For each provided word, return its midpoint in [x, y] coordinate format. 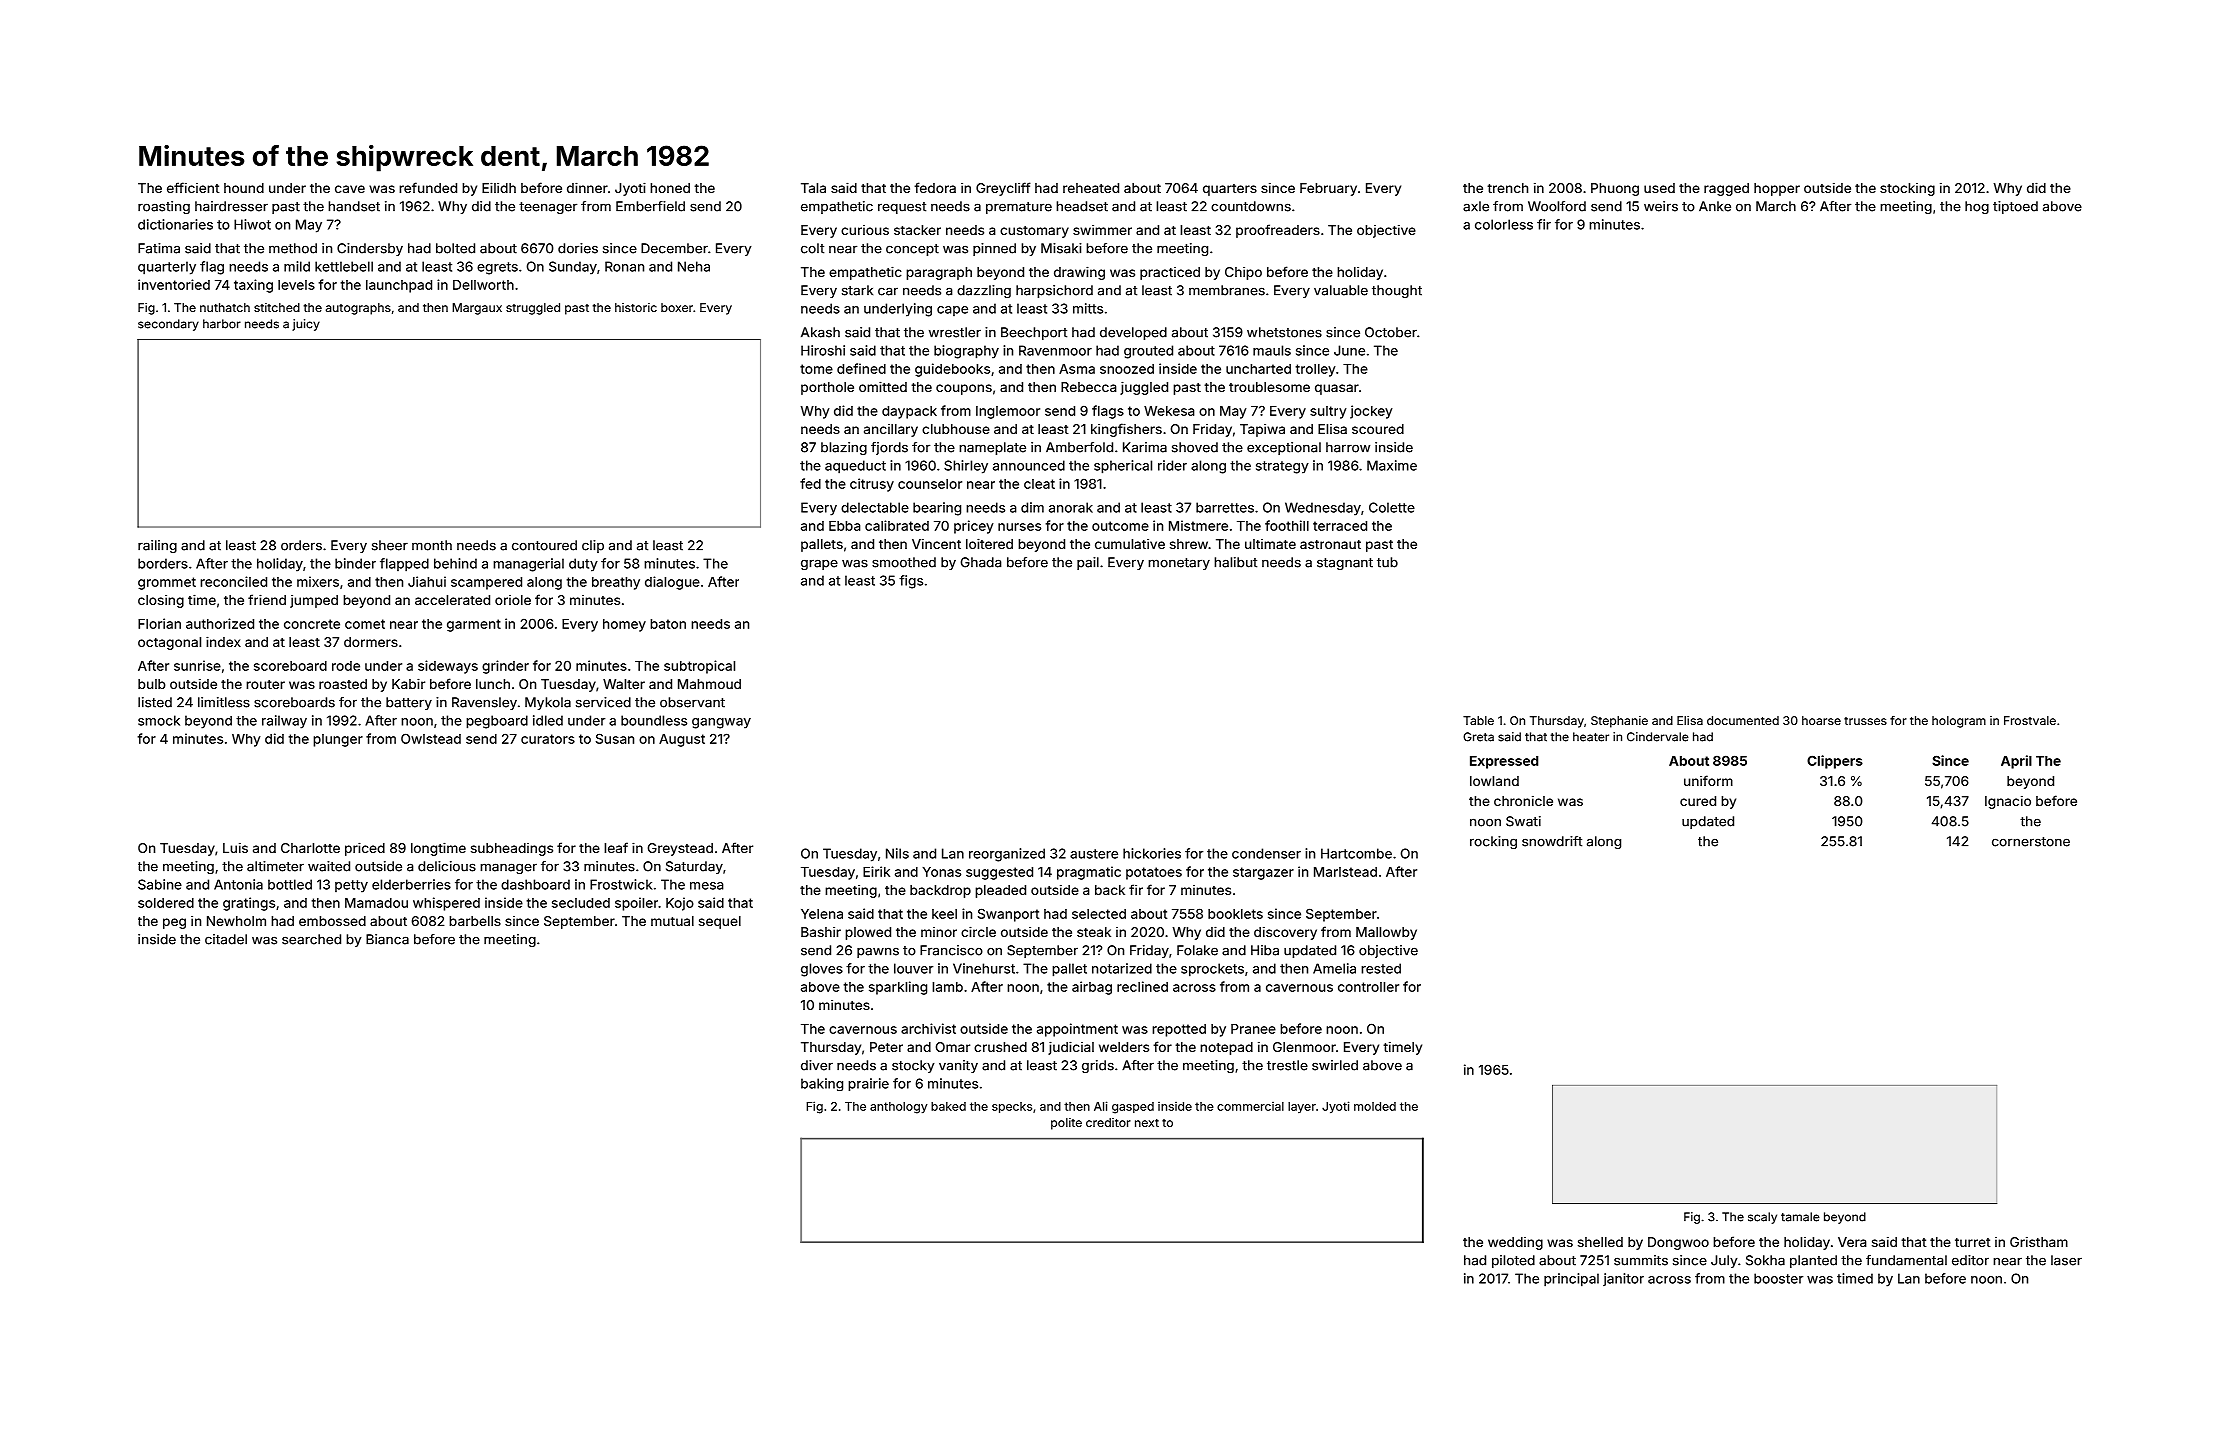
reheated [1091, 188]
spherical [1123, 467]
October [1391, 332]
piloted [1513, 1261]
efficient [193, 187]
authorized [220, 623]
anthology [899, 1108]
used [1659, 188]
